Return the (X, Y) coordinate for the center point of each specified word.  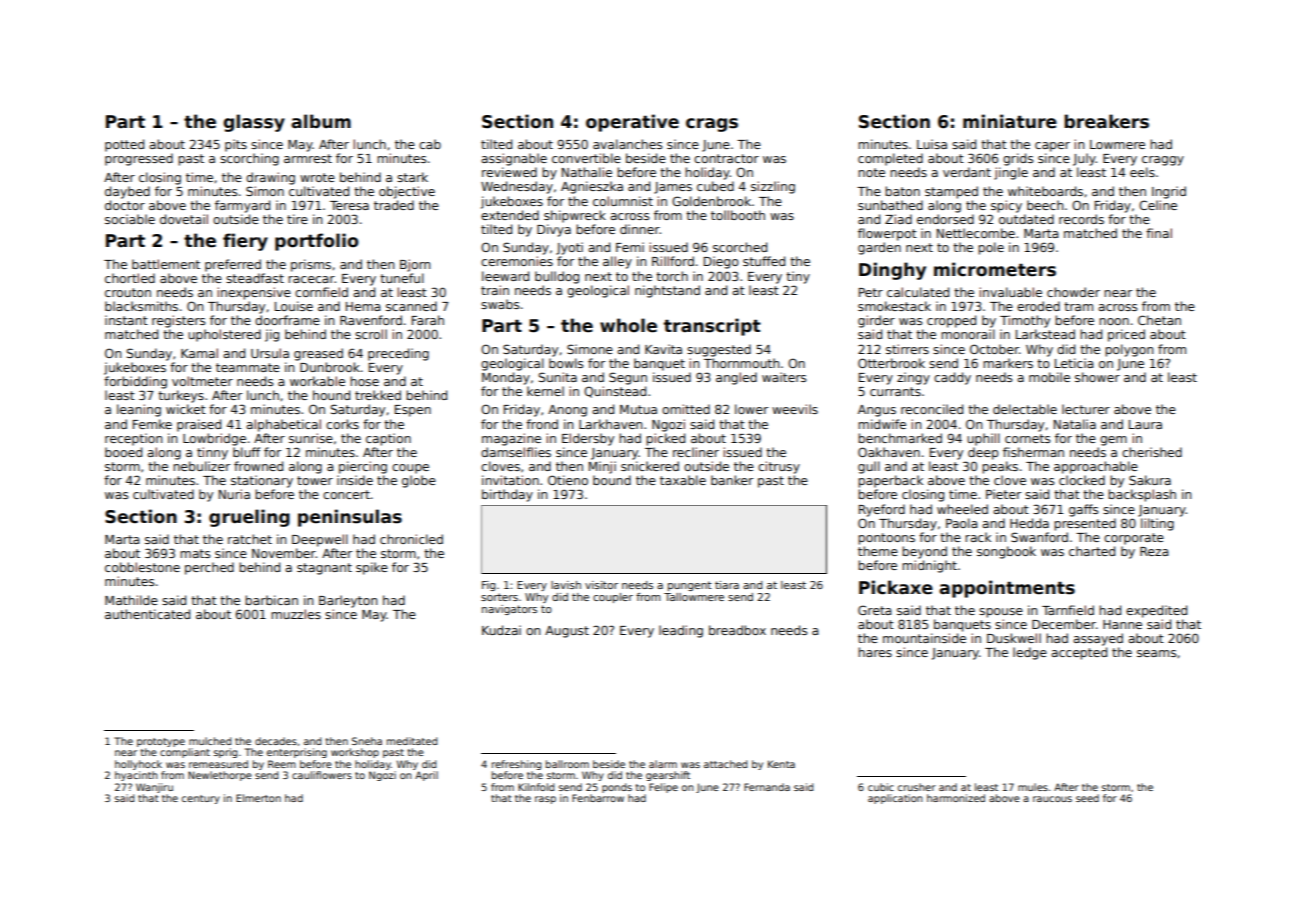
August (567, 632)
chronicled (411, 539)
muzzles (296, 614)
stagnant (324, 569)
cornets (1027, 438)
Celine (1158, 205)
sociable (130, 219)
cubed (715, 186)
